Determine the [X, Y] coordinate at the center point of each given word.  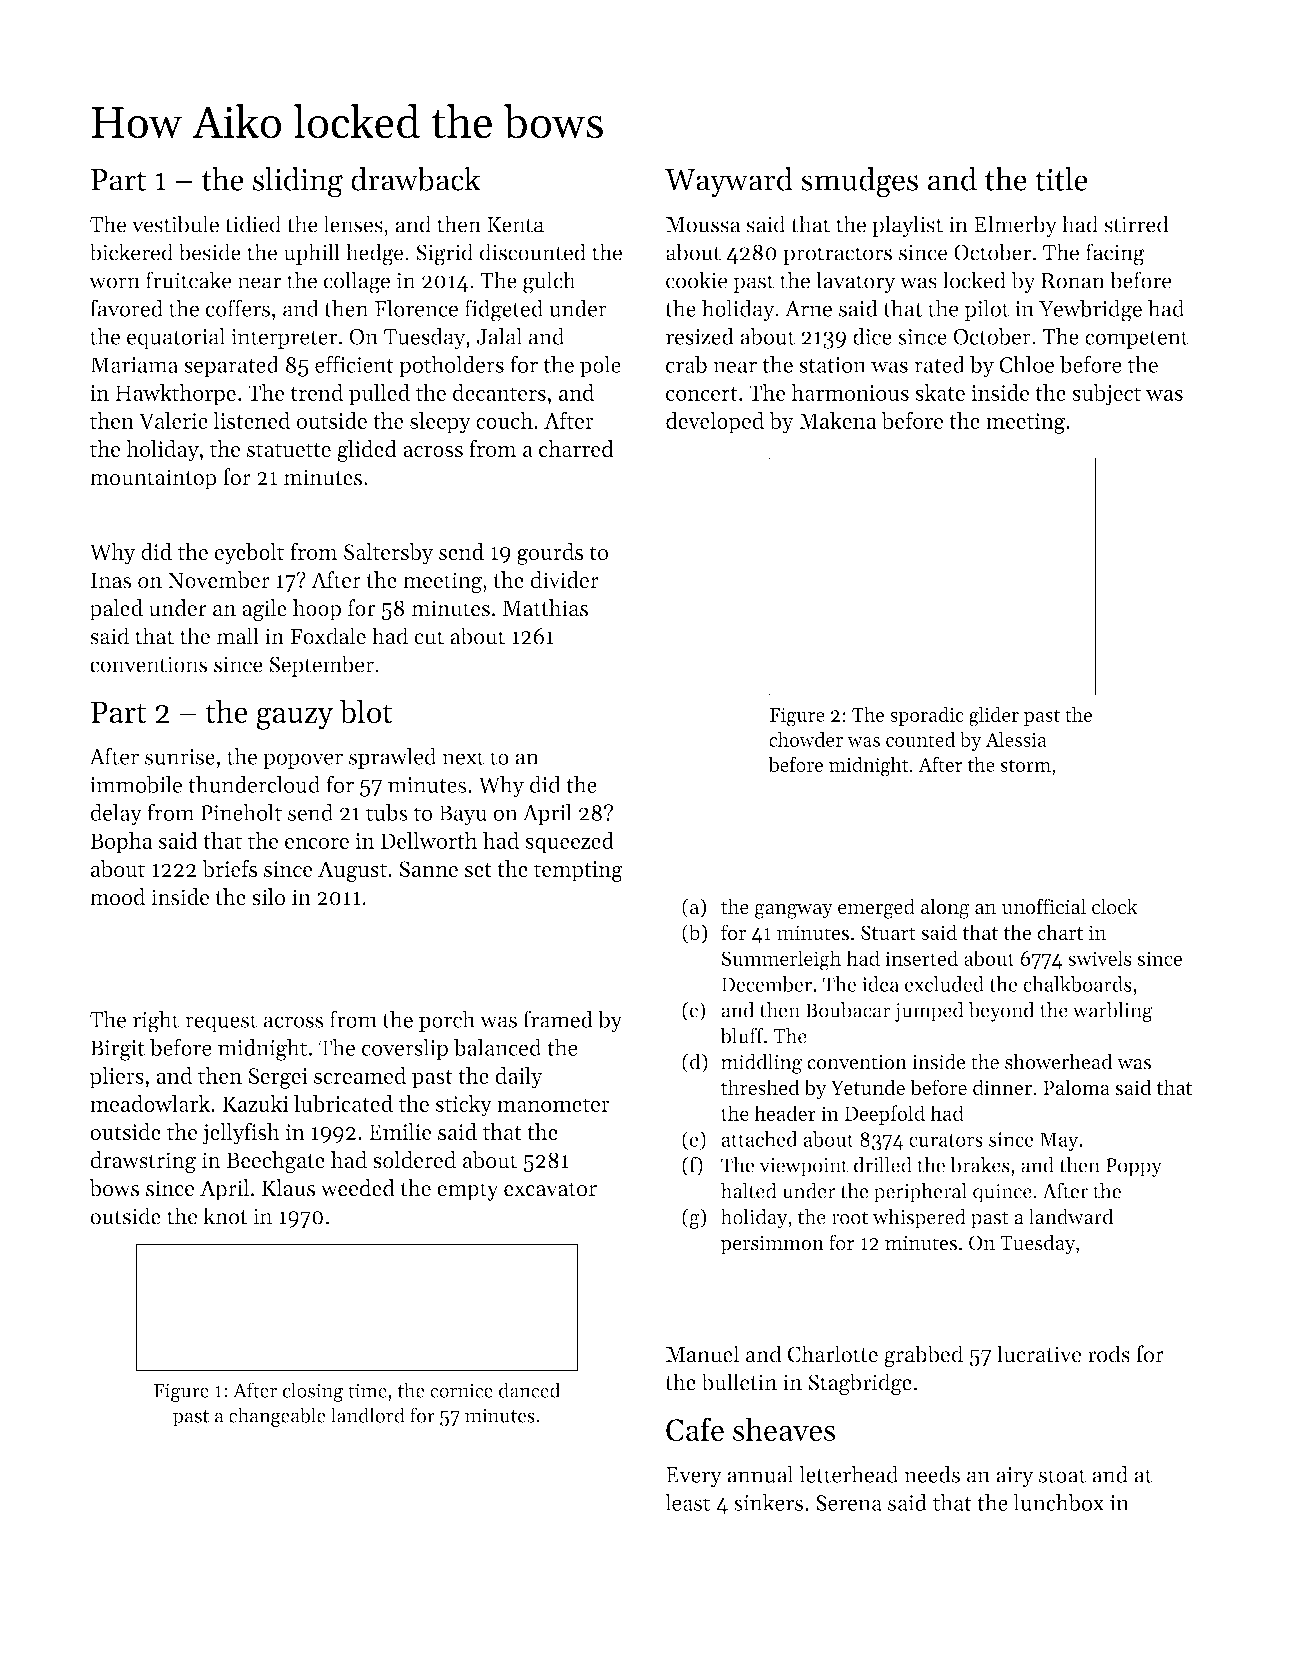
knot [225, 1216]
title [1061, 179]
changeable [277, 1417]
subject [1106, 395]
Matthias [545, 608]
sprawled [393, 758]
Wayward [729, 182]
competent [1136, 339]
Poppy [1134, 1167]
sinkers [768, 1502]
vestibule [175, 224]
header [785, 1113]
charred [576, 448]
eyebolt [249, 554]
